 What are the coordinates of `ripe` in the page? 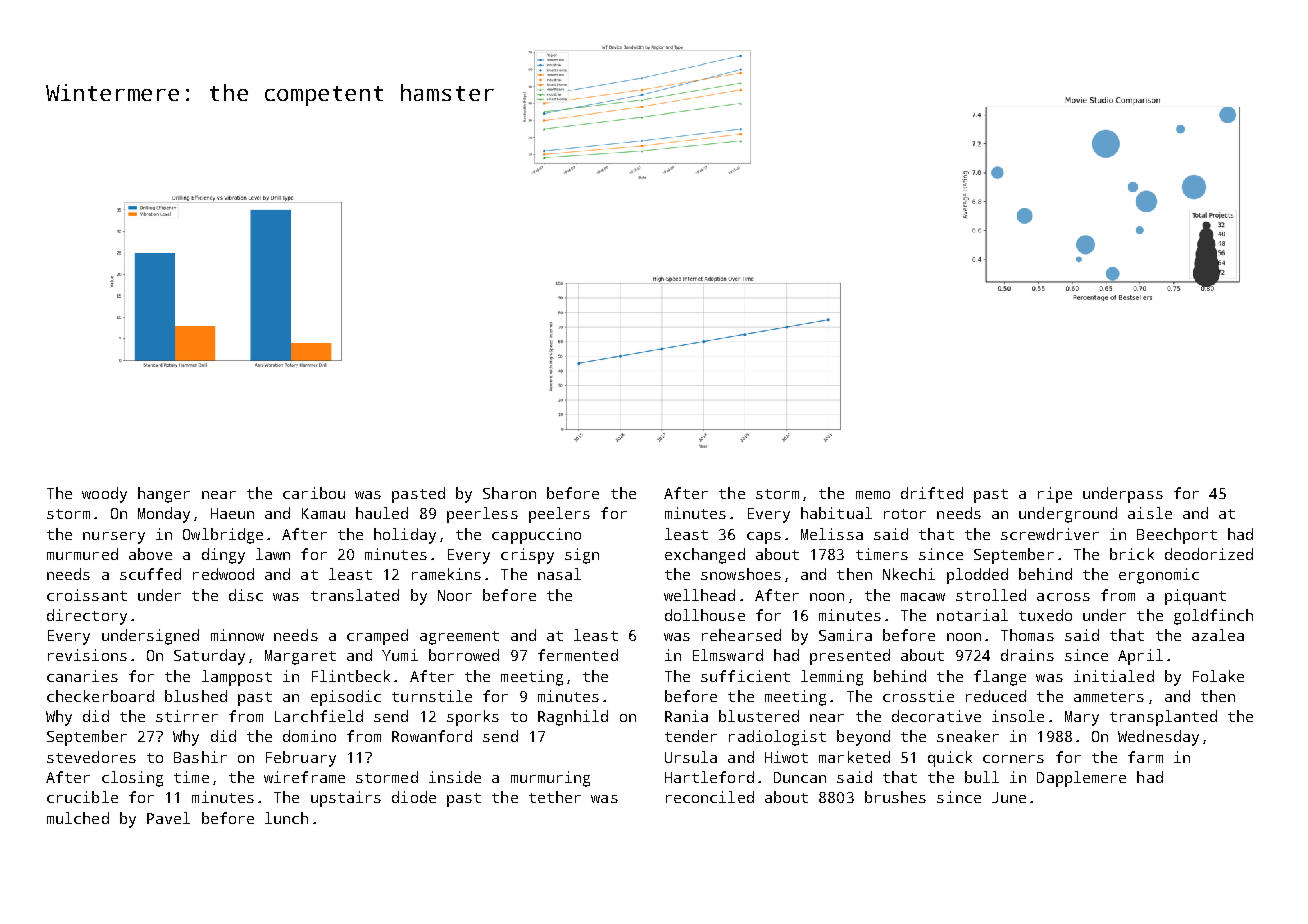 It's located at (1055, 495).
